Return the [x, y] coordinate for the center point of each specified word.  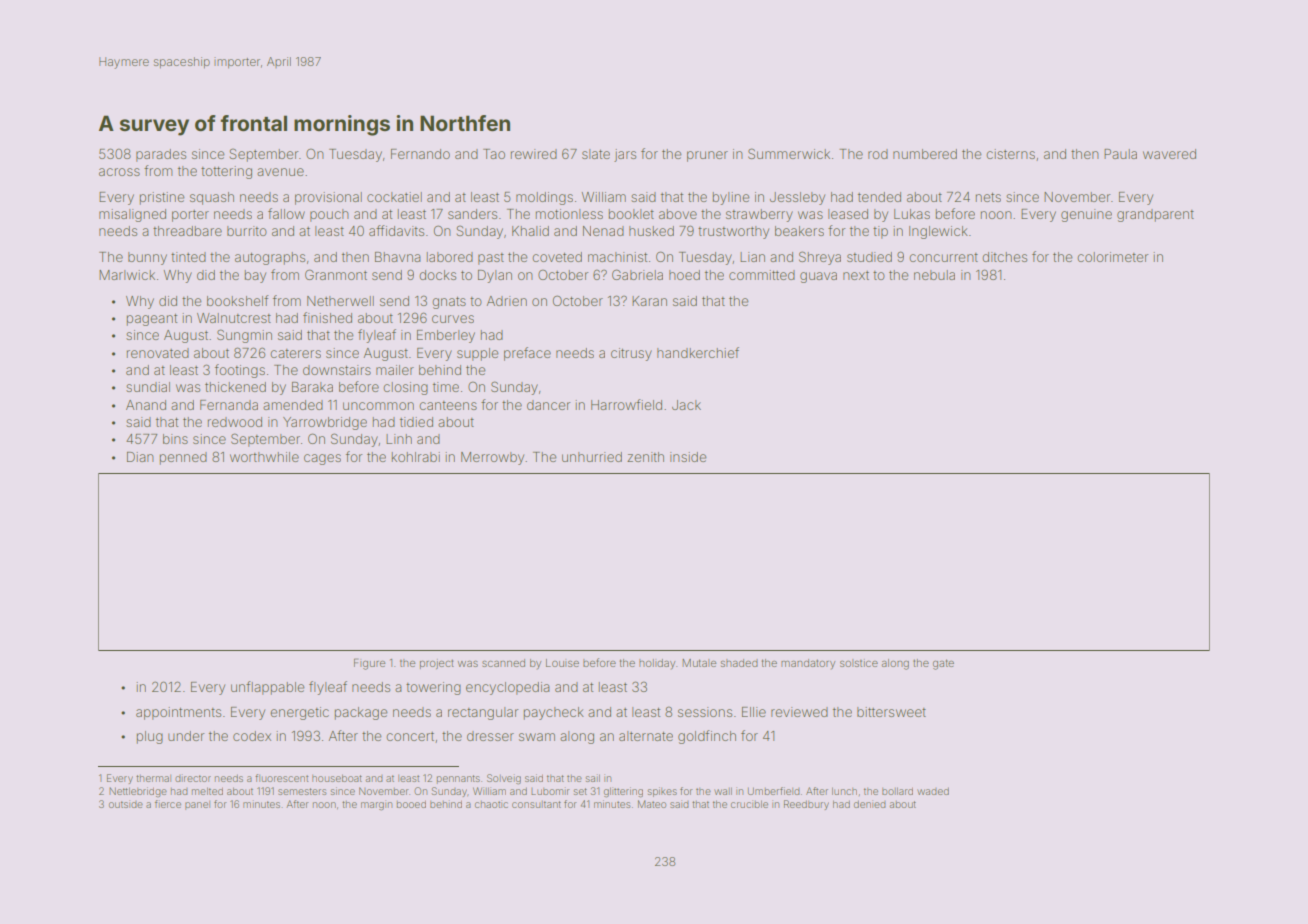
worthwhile [264, 457]
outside [126, 804]
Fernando [420, 154]
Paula [1120, 154]
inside [688, 457]
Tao [494, 154]
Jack [686, 405]
